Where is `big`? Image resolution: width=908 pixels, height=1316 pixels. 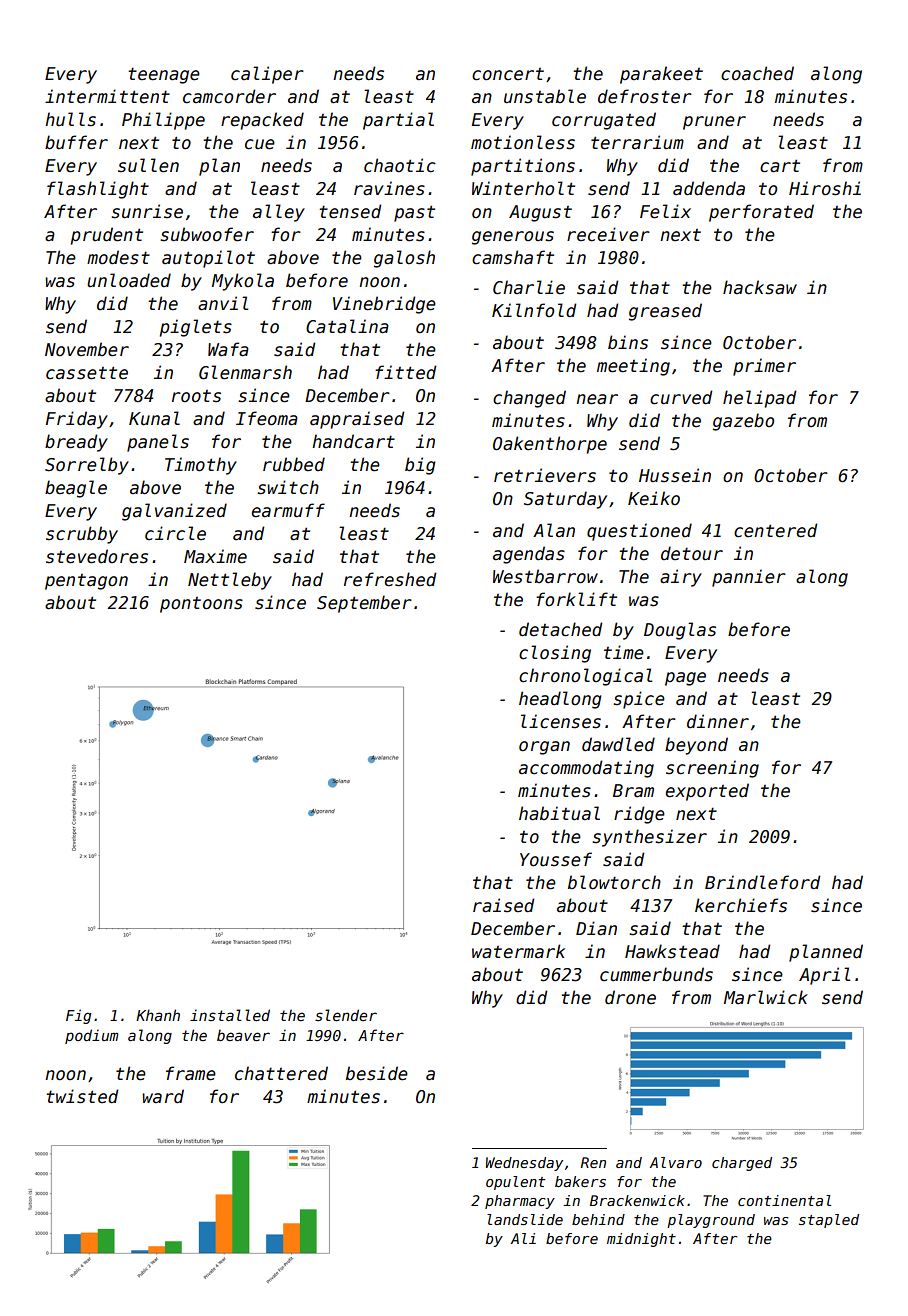 big is located at coordinates (420, 466).
